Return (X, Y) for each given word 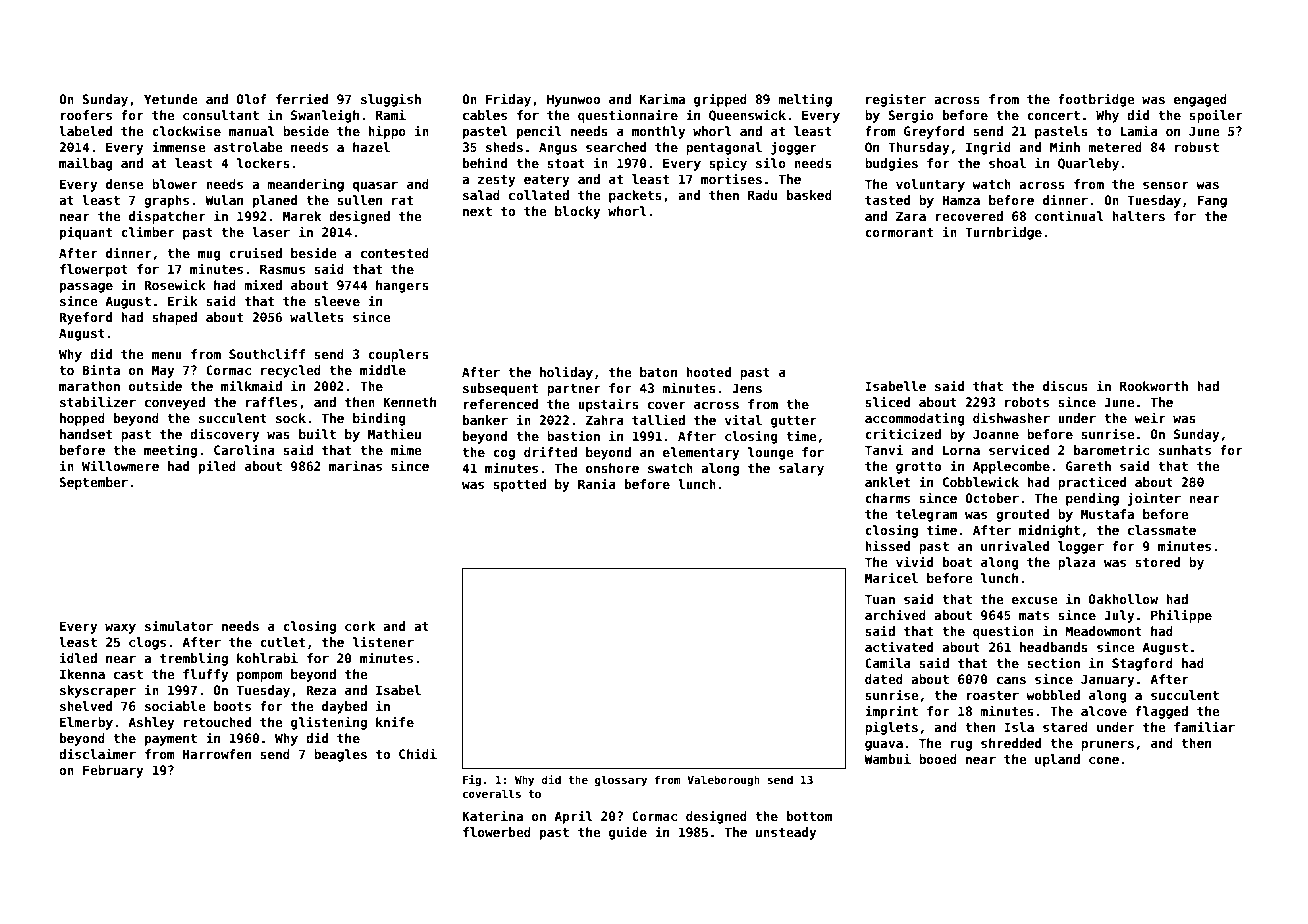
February (113, 771)
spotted (519, 485)
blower (175, 184)
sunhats (1185, 450)
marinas (355, 465)
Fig (472, 780)
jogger (794, 148)
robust (1197, 147)
